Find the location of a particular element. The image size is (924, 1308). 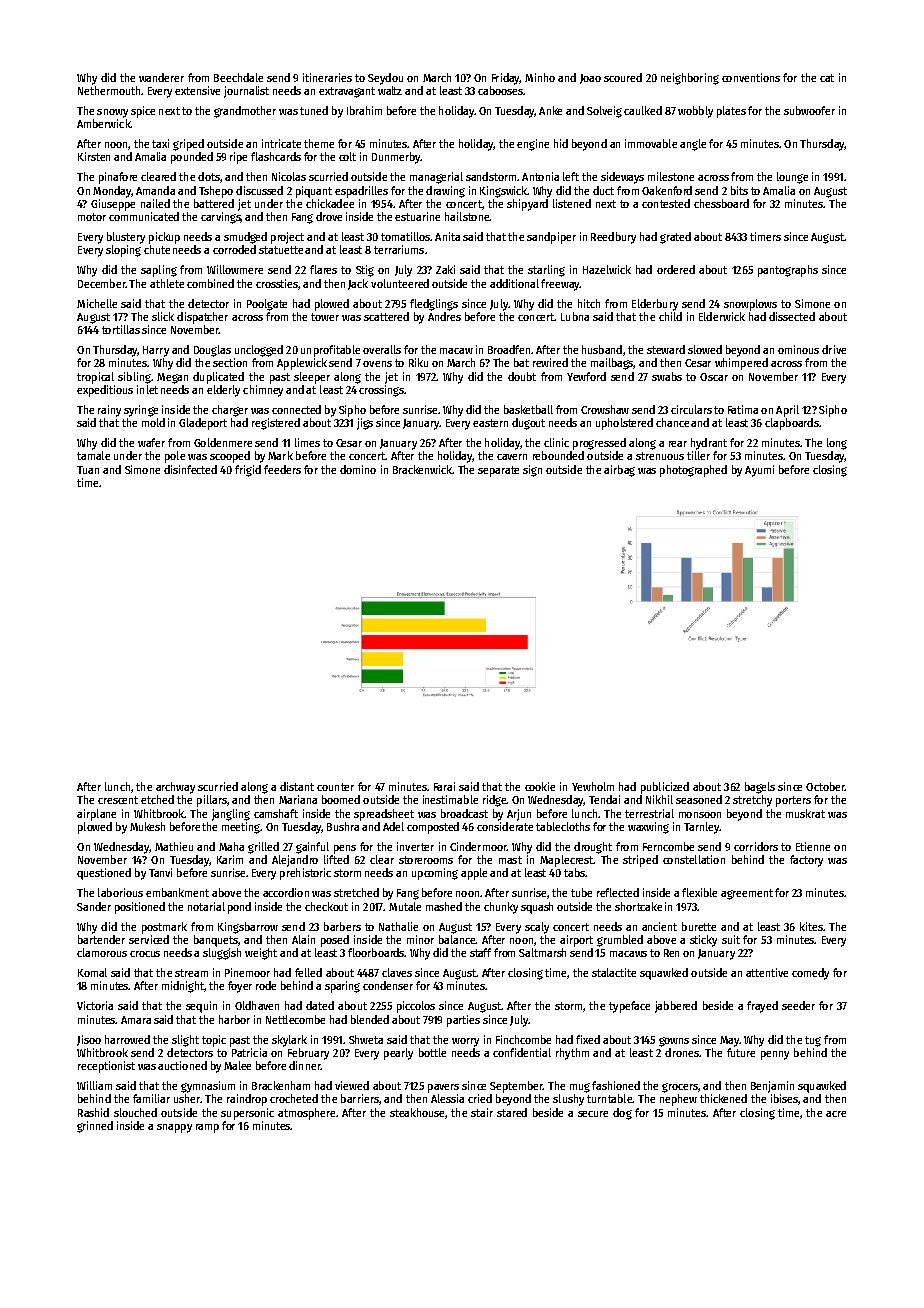

familiar is located at coordinates (151, 1098).
